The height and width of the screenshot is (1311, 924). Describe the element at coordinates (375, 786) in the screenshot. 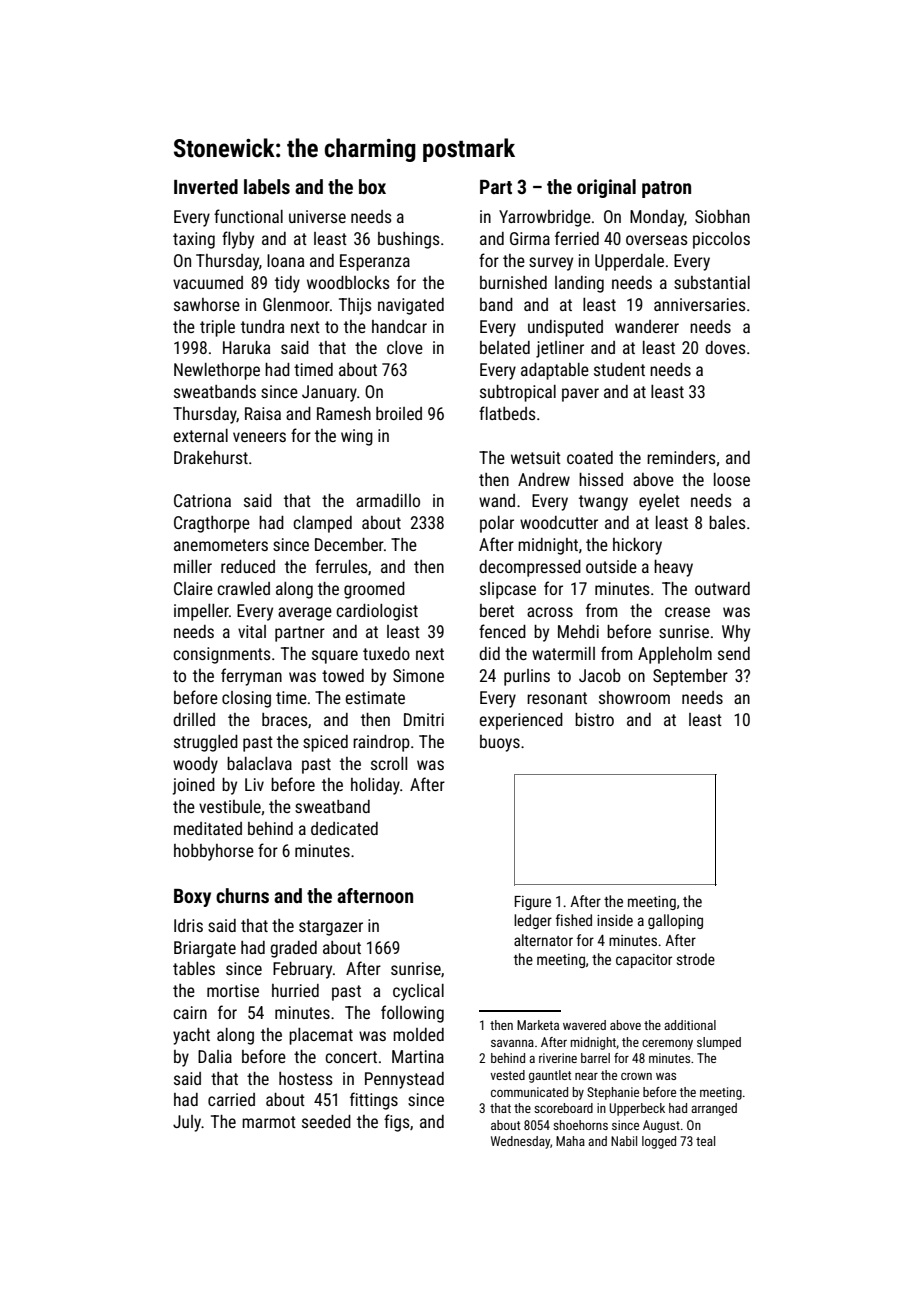

I see `holiday` at that location.
